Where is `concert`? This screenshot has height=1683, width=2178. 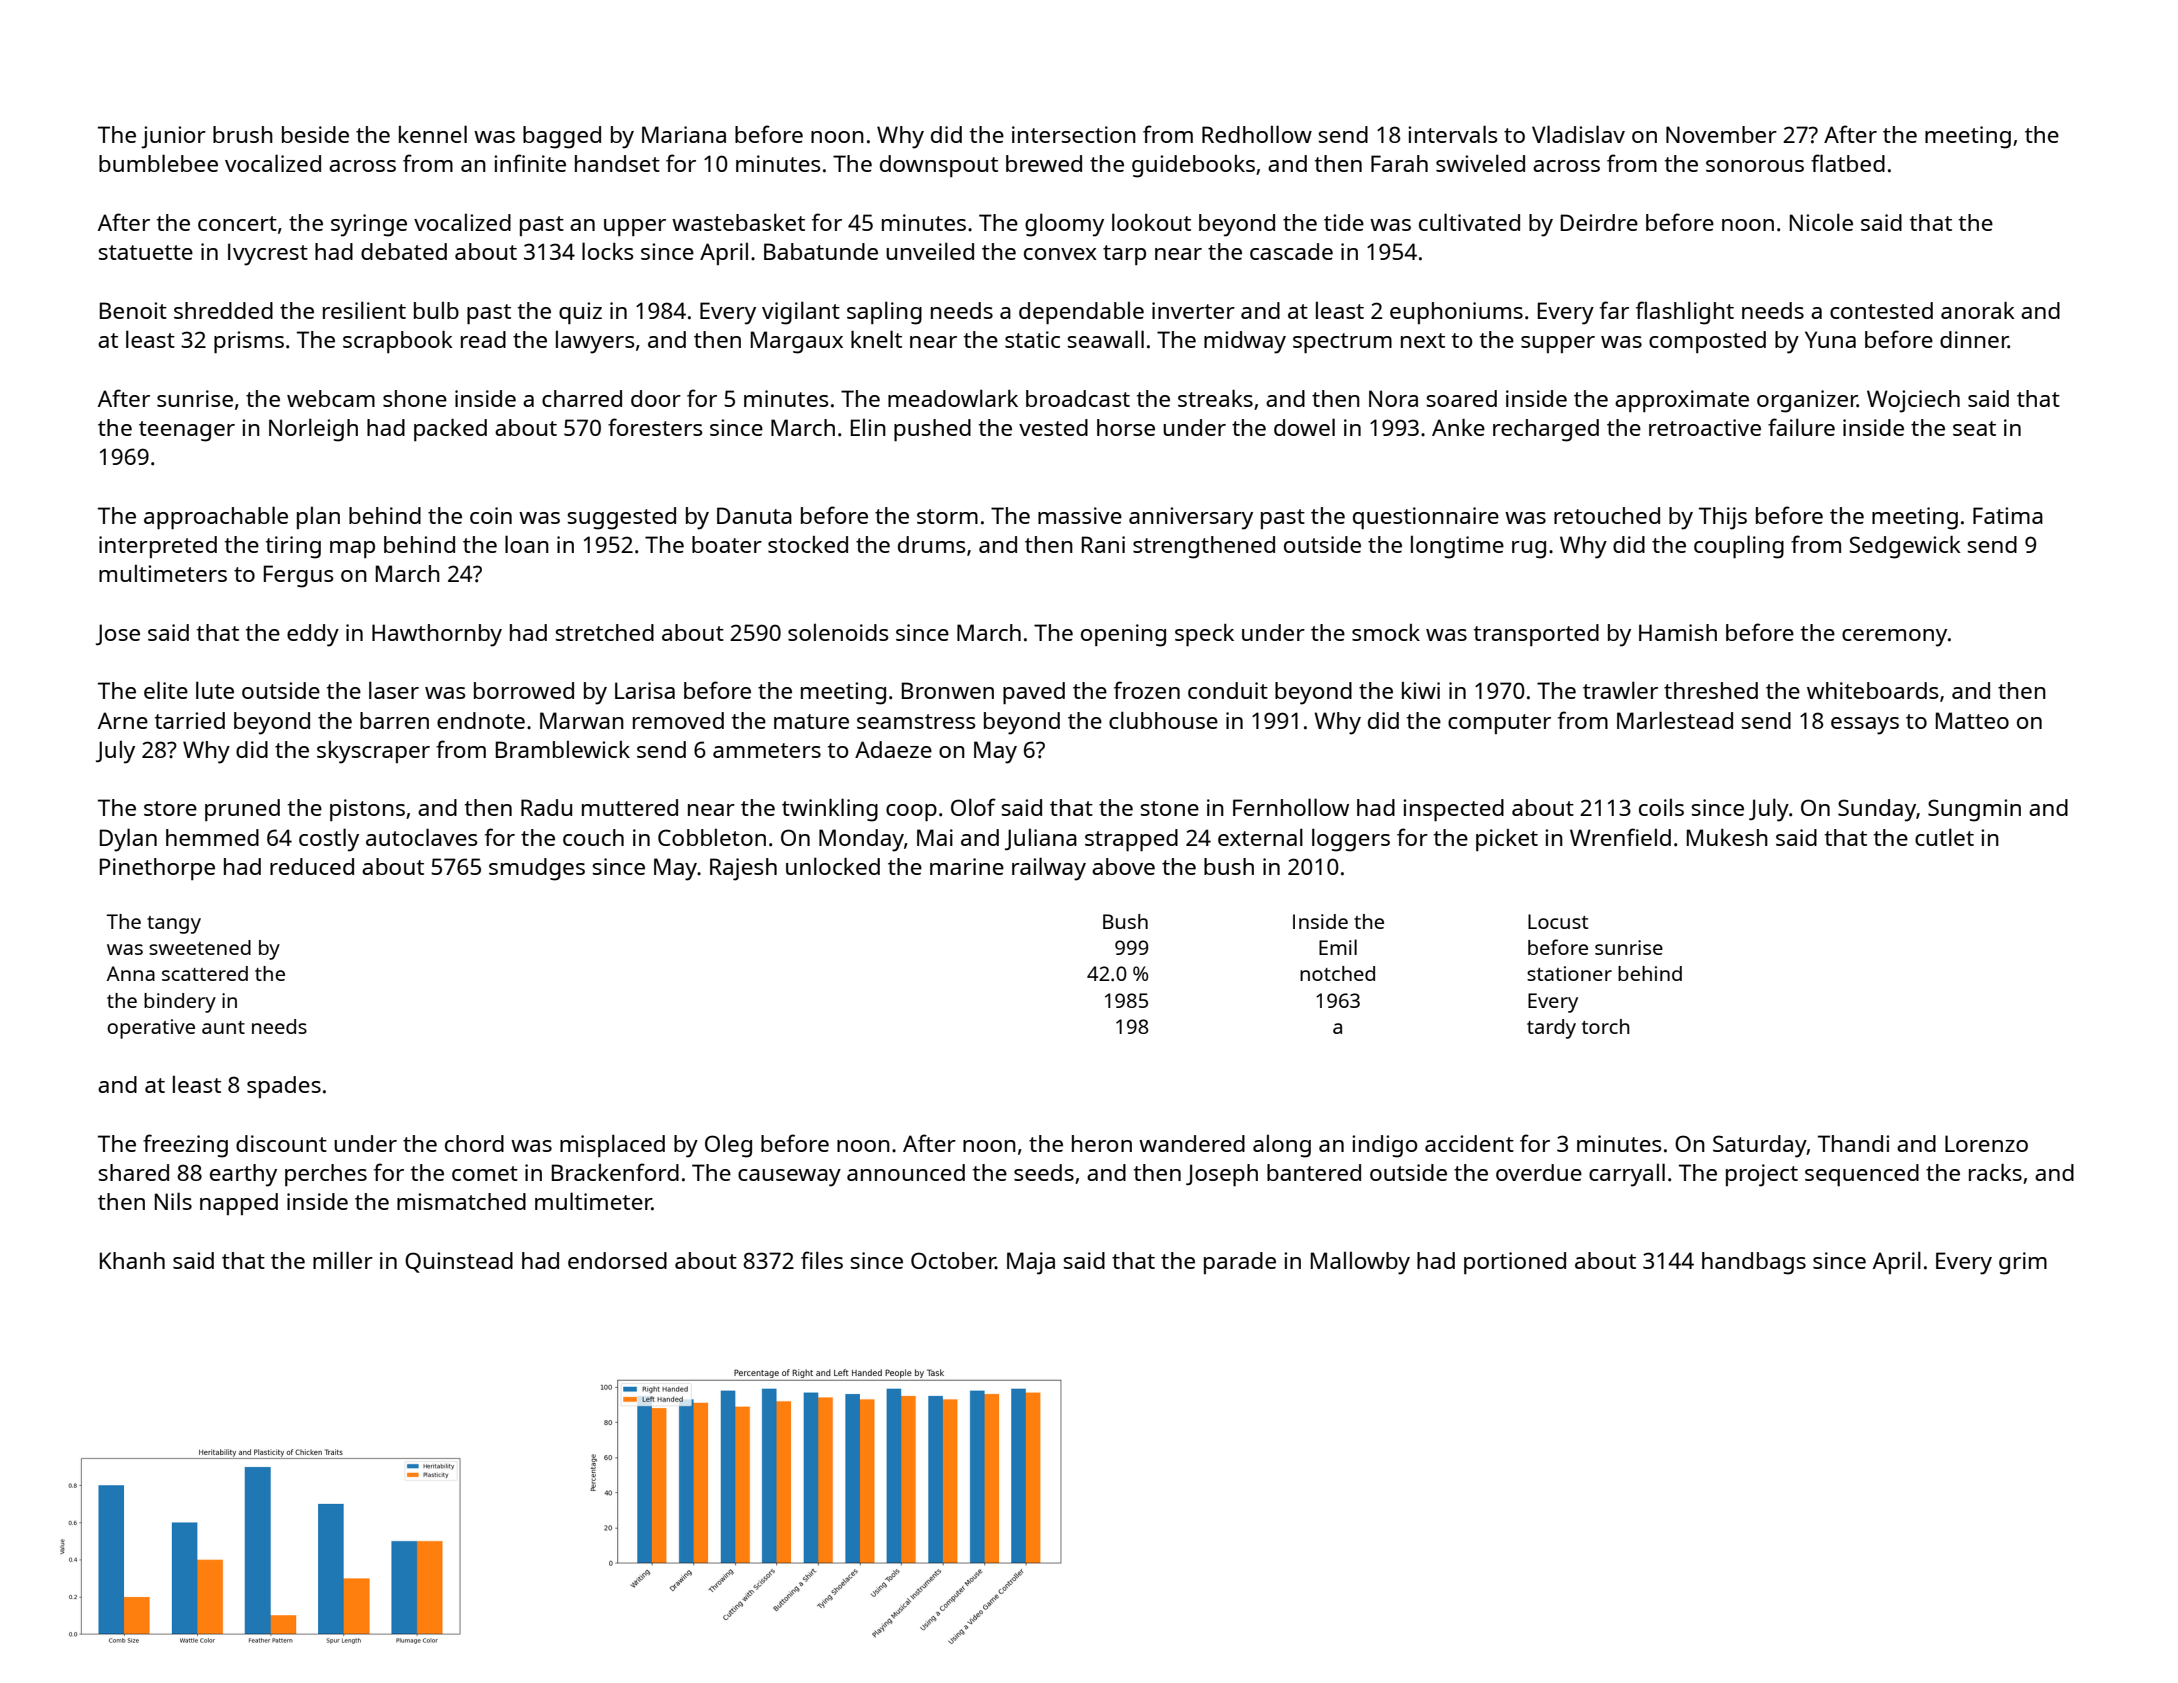 concert is located at coordinates (237, 223).
